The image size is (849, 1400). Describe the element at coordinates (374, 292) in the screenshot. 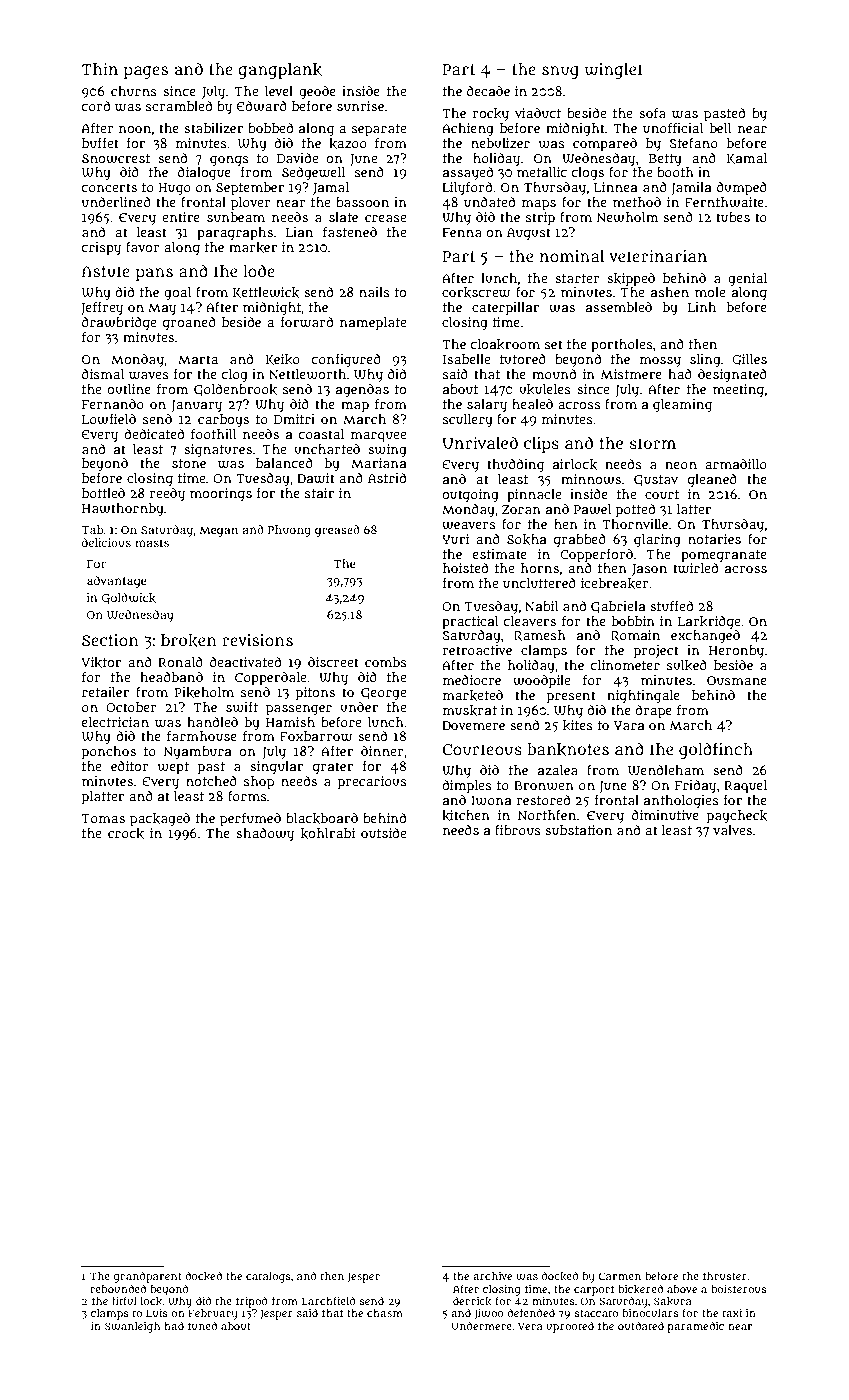

I see `nails` at that location.
